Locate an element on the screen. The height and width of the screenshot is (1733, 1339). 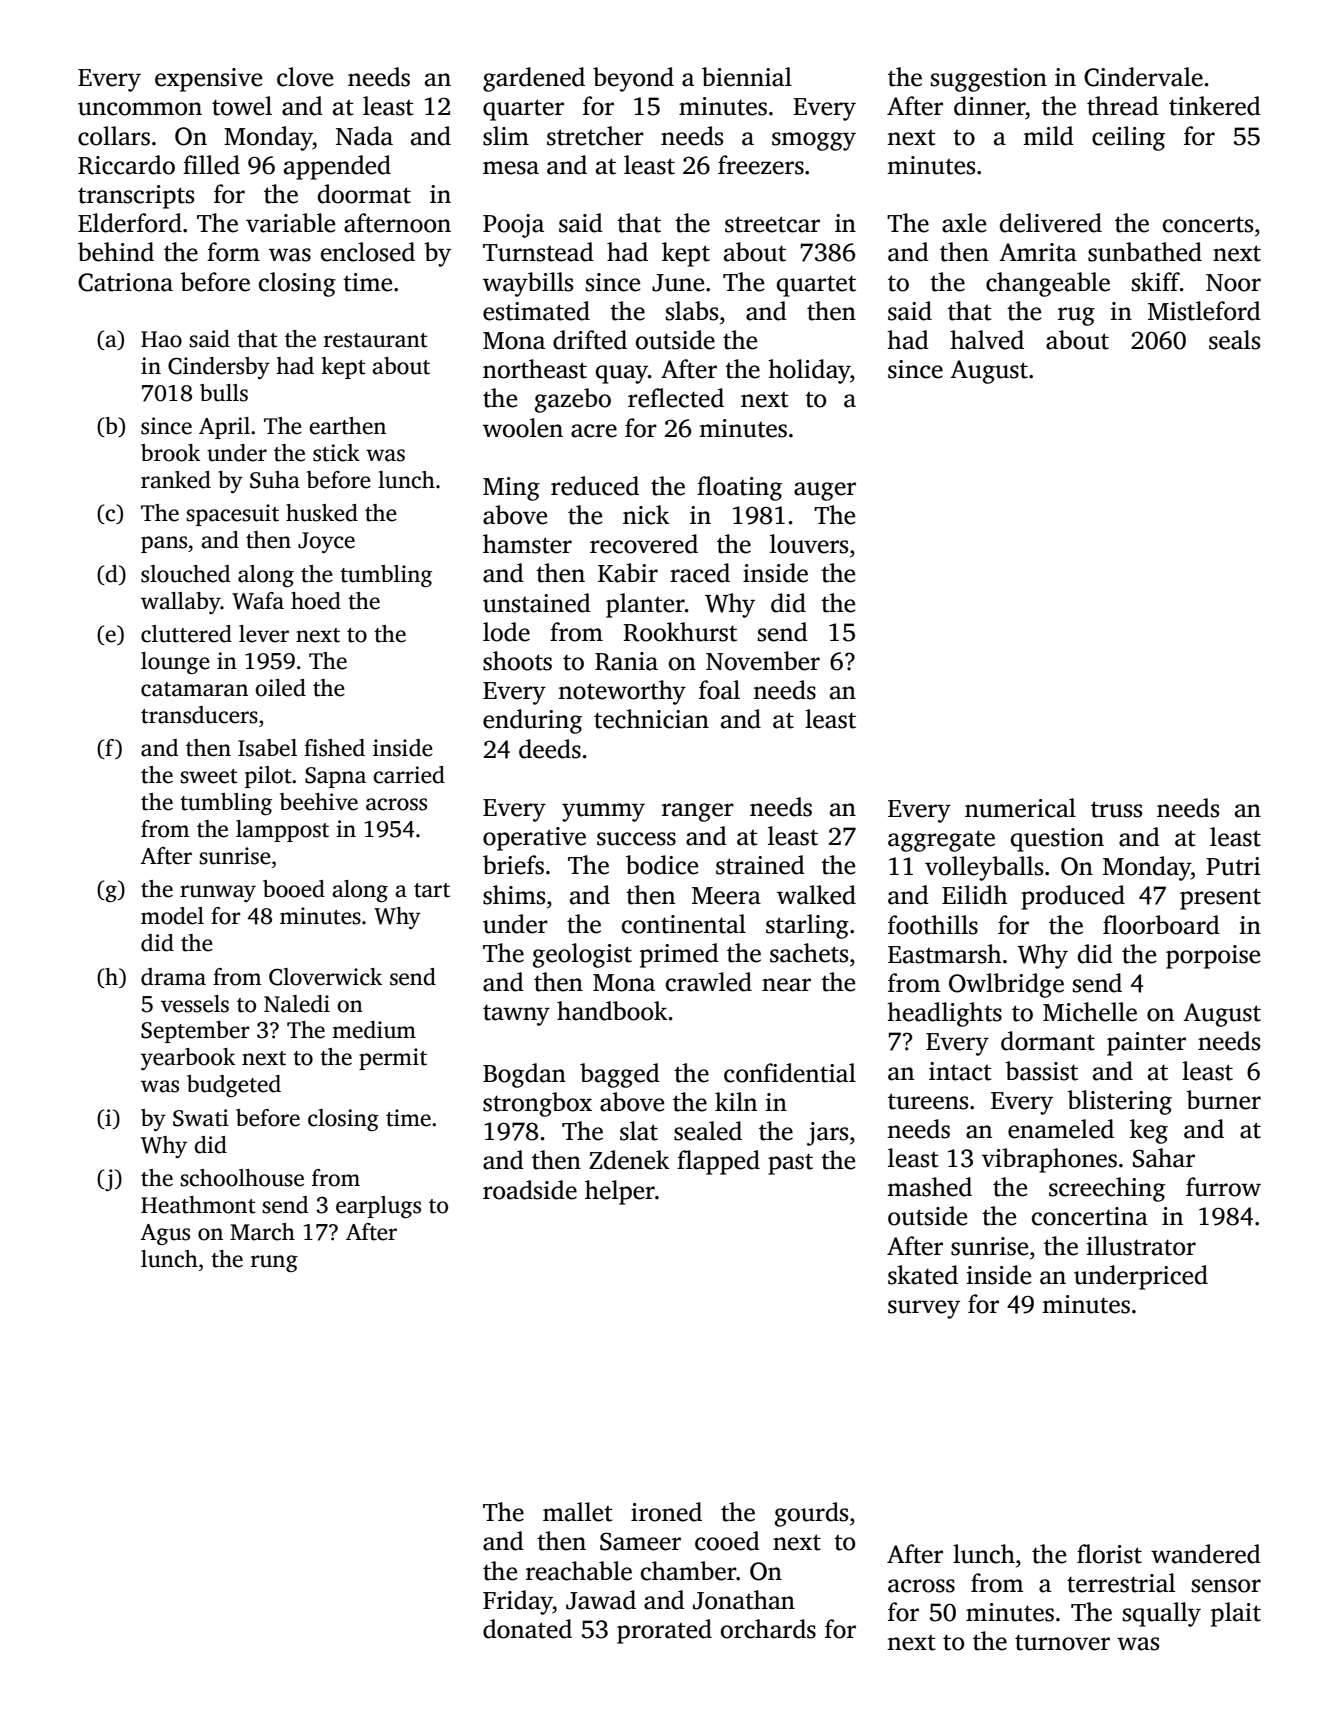
Cindersby is located at coordinates (219, 368).
